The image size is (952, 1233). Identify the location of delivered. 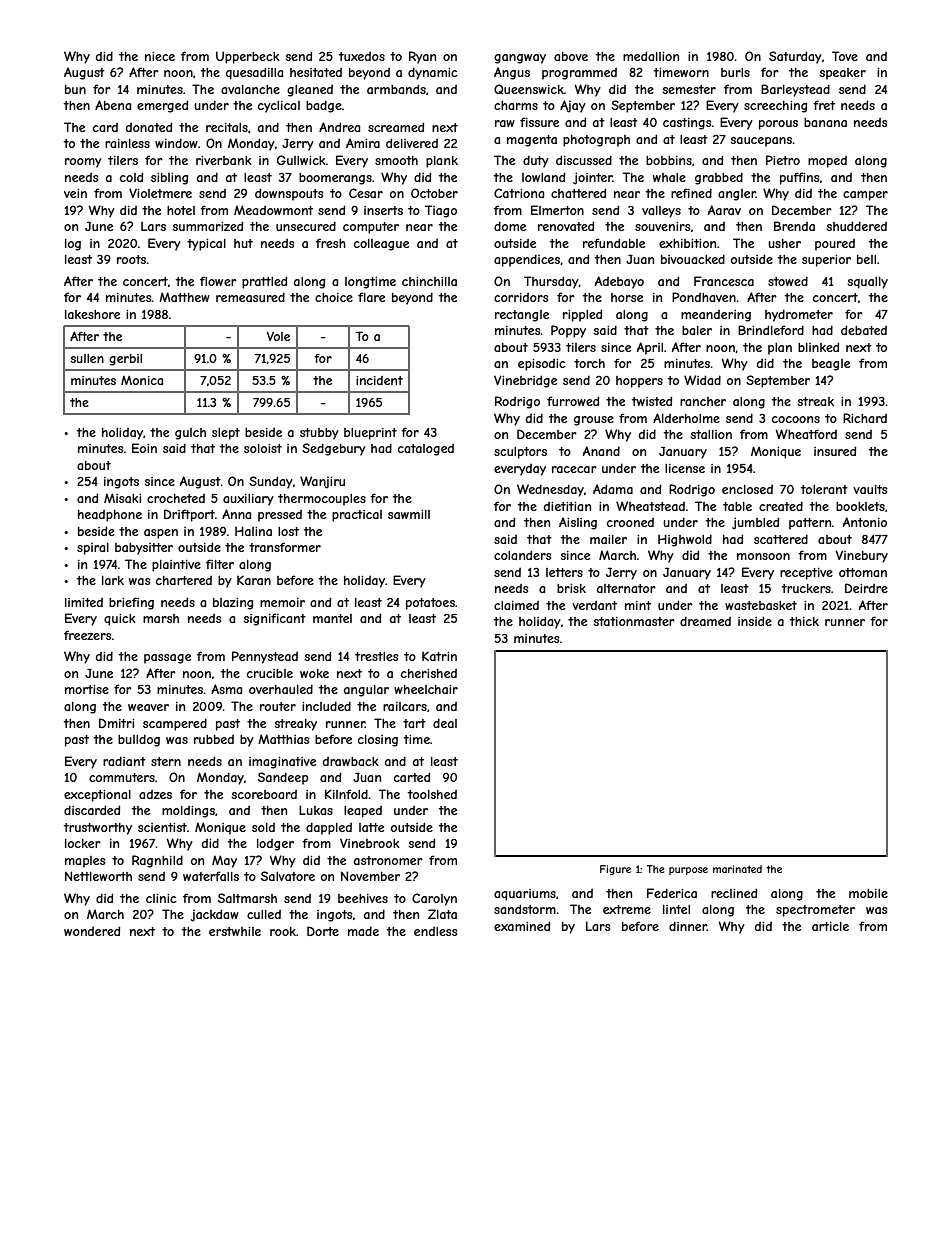
(412, 143).
